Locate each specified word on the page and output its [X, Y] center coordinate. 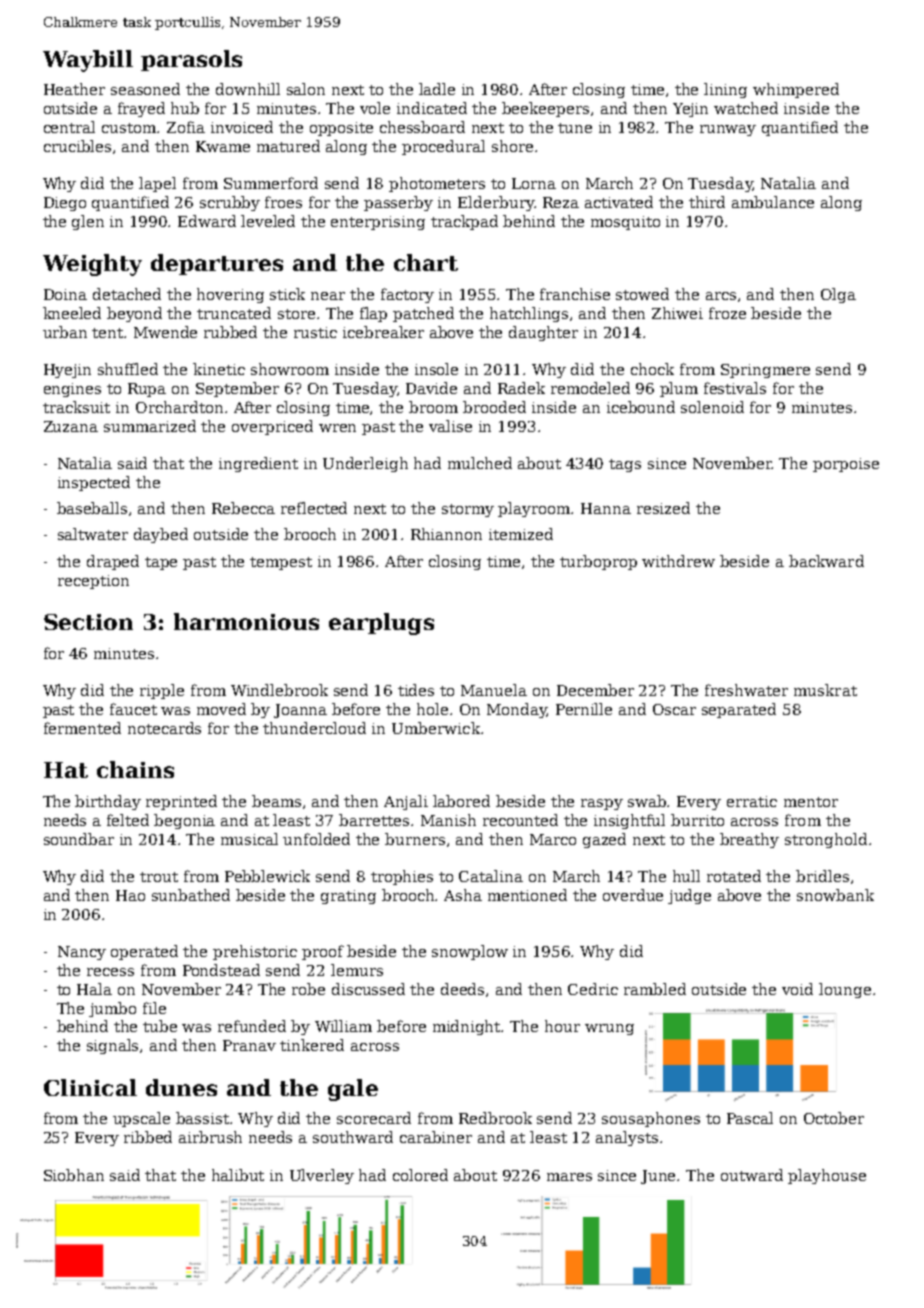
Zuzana [71, 426]
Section [88, 622]
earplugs [381, 624]
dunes [181, 1087]
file [154, 1008]
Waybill [88, 61]
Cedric [593, 989]
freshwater [746, 690]
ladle [437, 89]
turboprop [598, 562]
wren [337, 428]
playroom [535, 509]
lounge [845, 990]
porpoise [846, 465]
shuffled [128, 369]
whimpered [796, 90]
